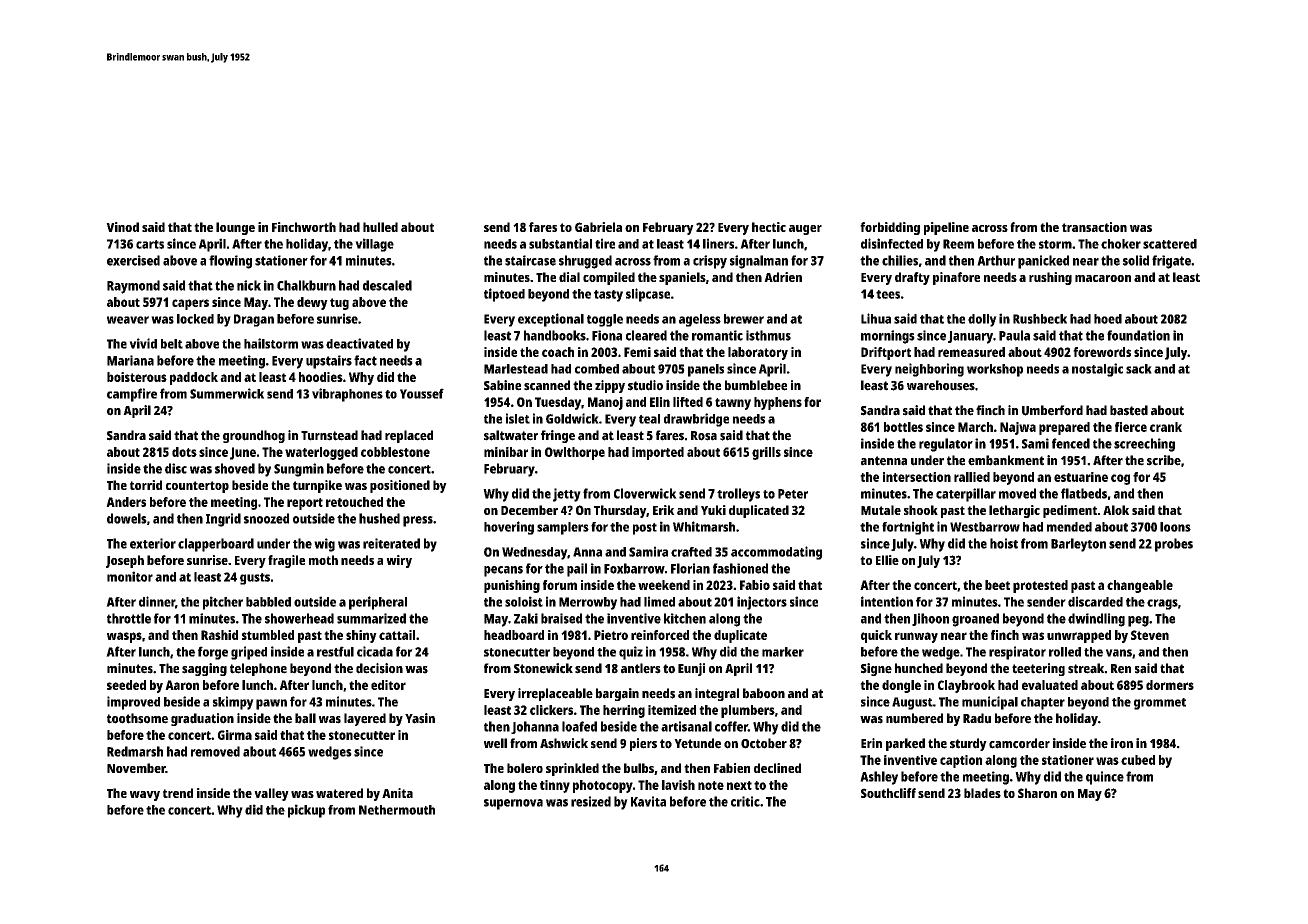  I want to click on transaction, so click(1094, 227).
